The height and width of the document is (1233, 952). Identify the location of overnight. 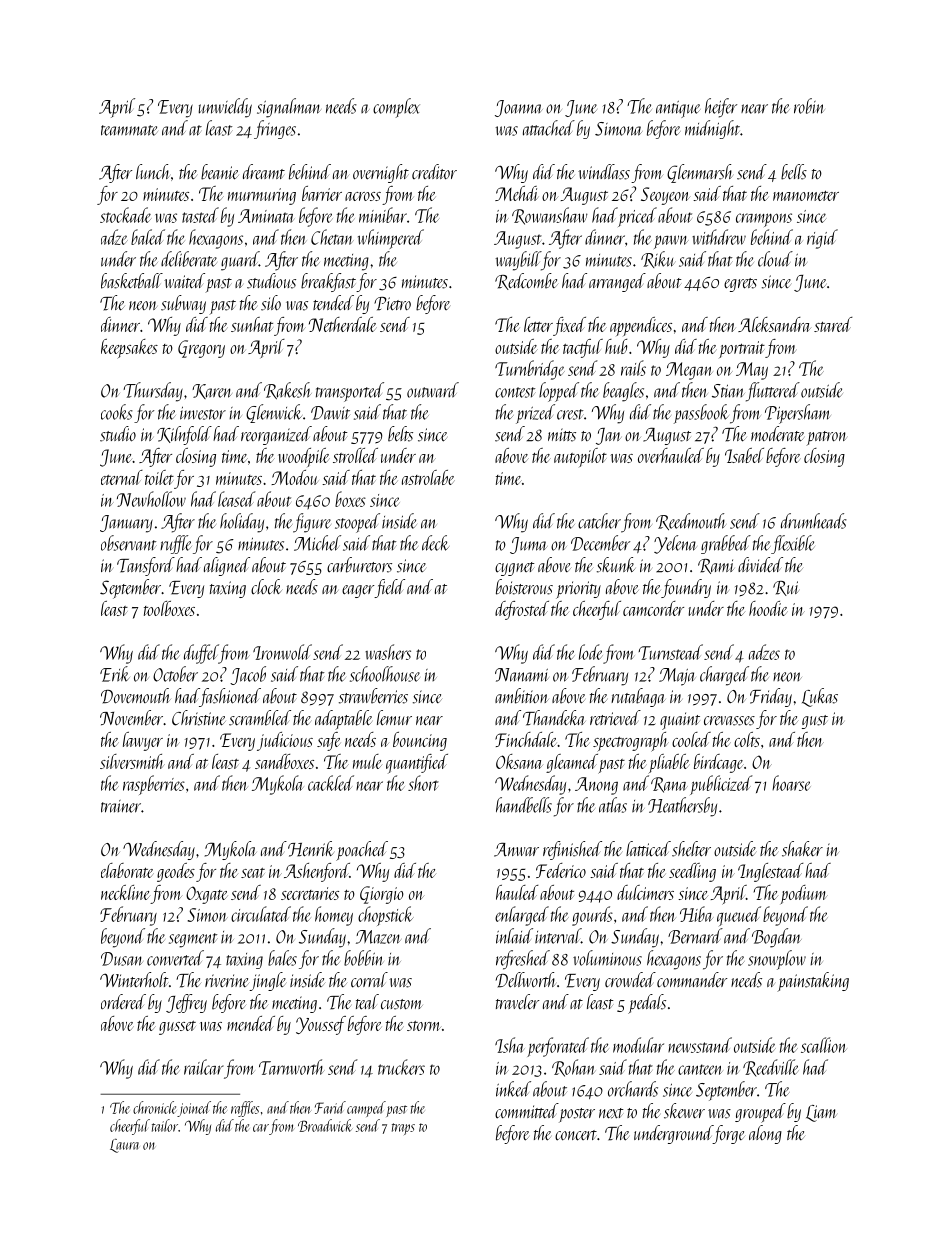
(381, 173).
